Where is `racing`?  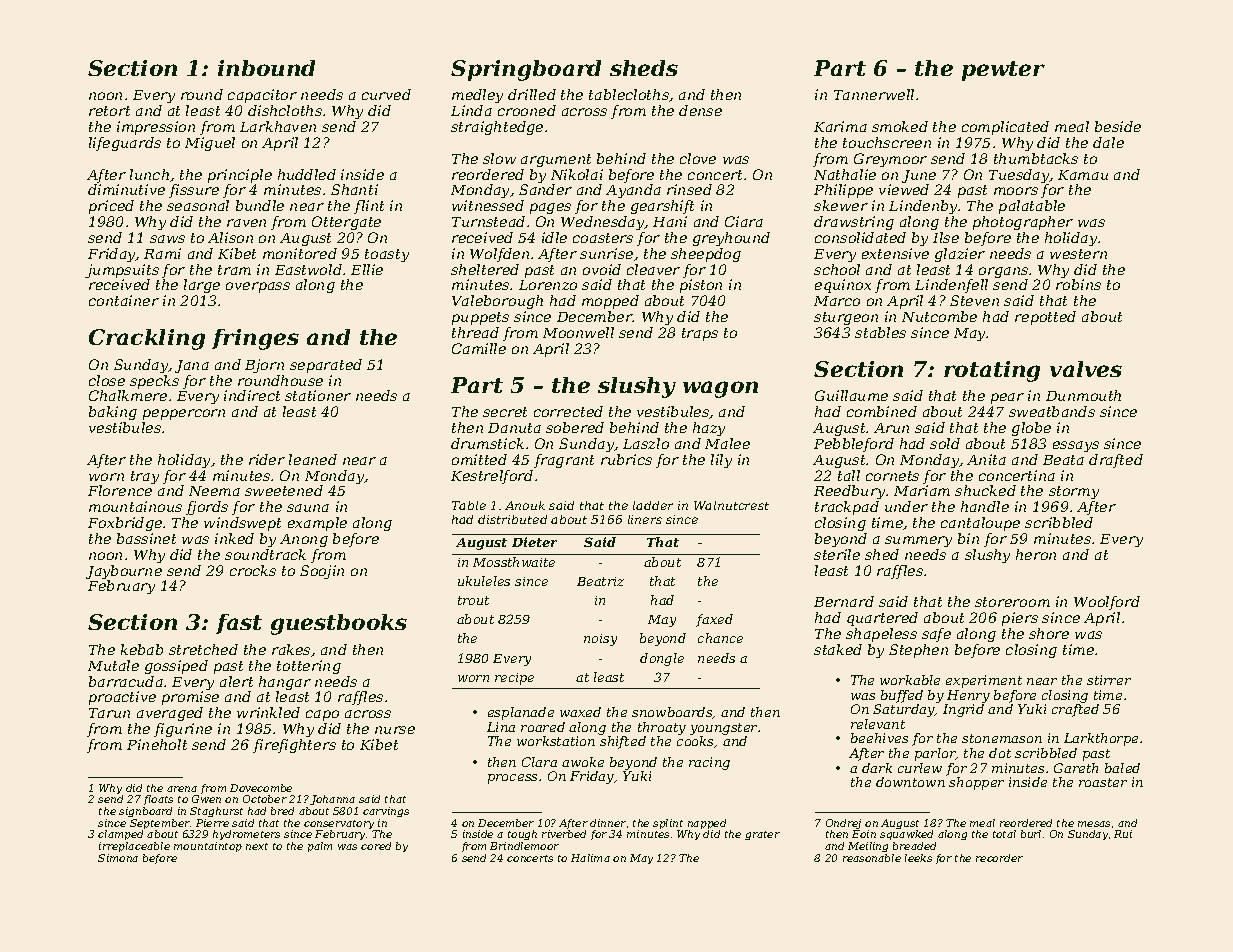 racing is located at coordinates (709, 763).
